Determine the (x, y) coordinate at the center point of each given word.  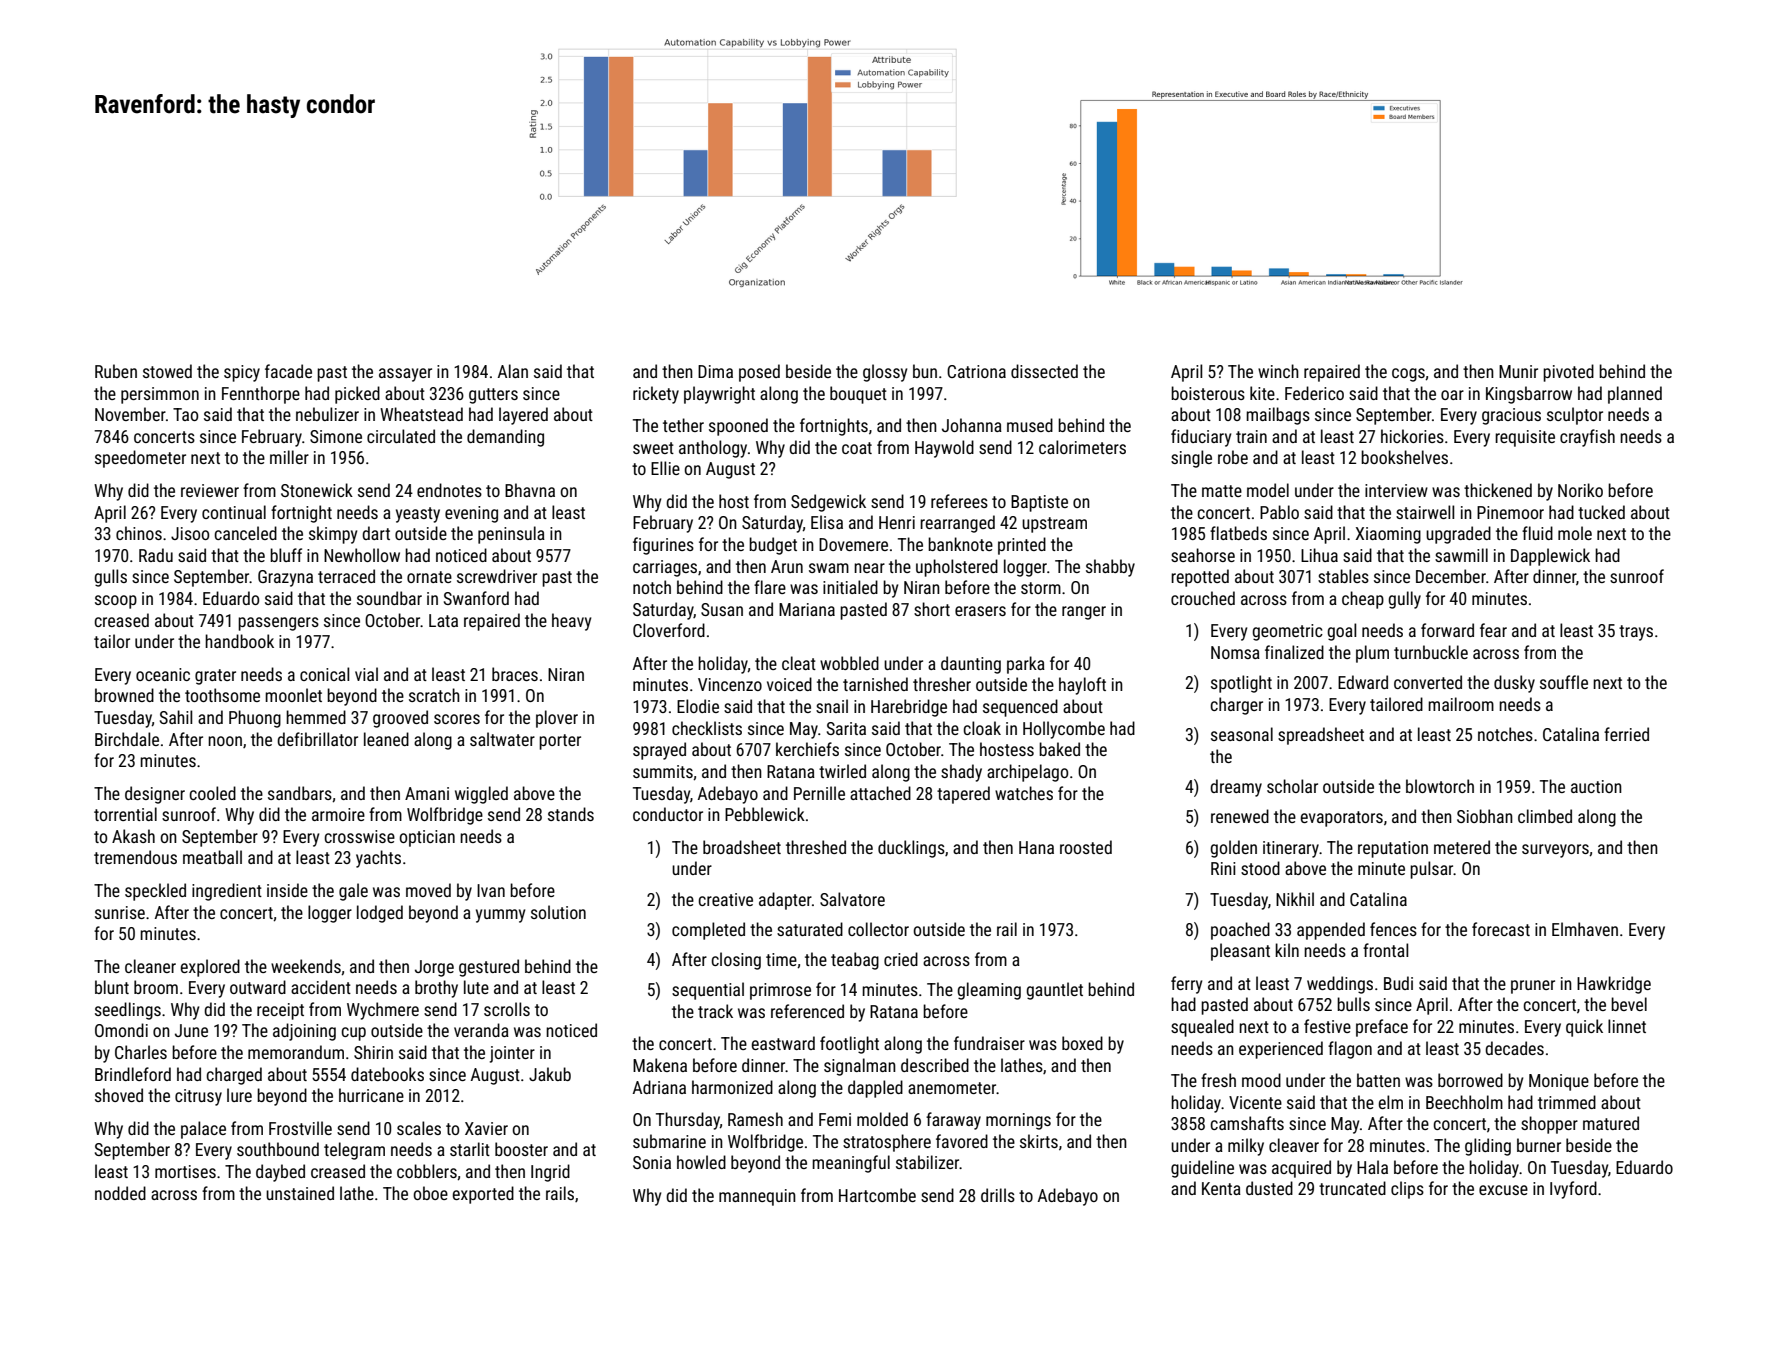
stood (1260, 868)
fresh (1218, 1080)
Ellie (665, 468)
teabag (855, 961)
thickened (1498, 490)
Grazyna (285, 578)
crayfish (1587, 438)
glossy (885, 373)
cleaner (150, 966)
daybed (280, 1173)
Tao (185, 414)
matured (1611, 1123)
